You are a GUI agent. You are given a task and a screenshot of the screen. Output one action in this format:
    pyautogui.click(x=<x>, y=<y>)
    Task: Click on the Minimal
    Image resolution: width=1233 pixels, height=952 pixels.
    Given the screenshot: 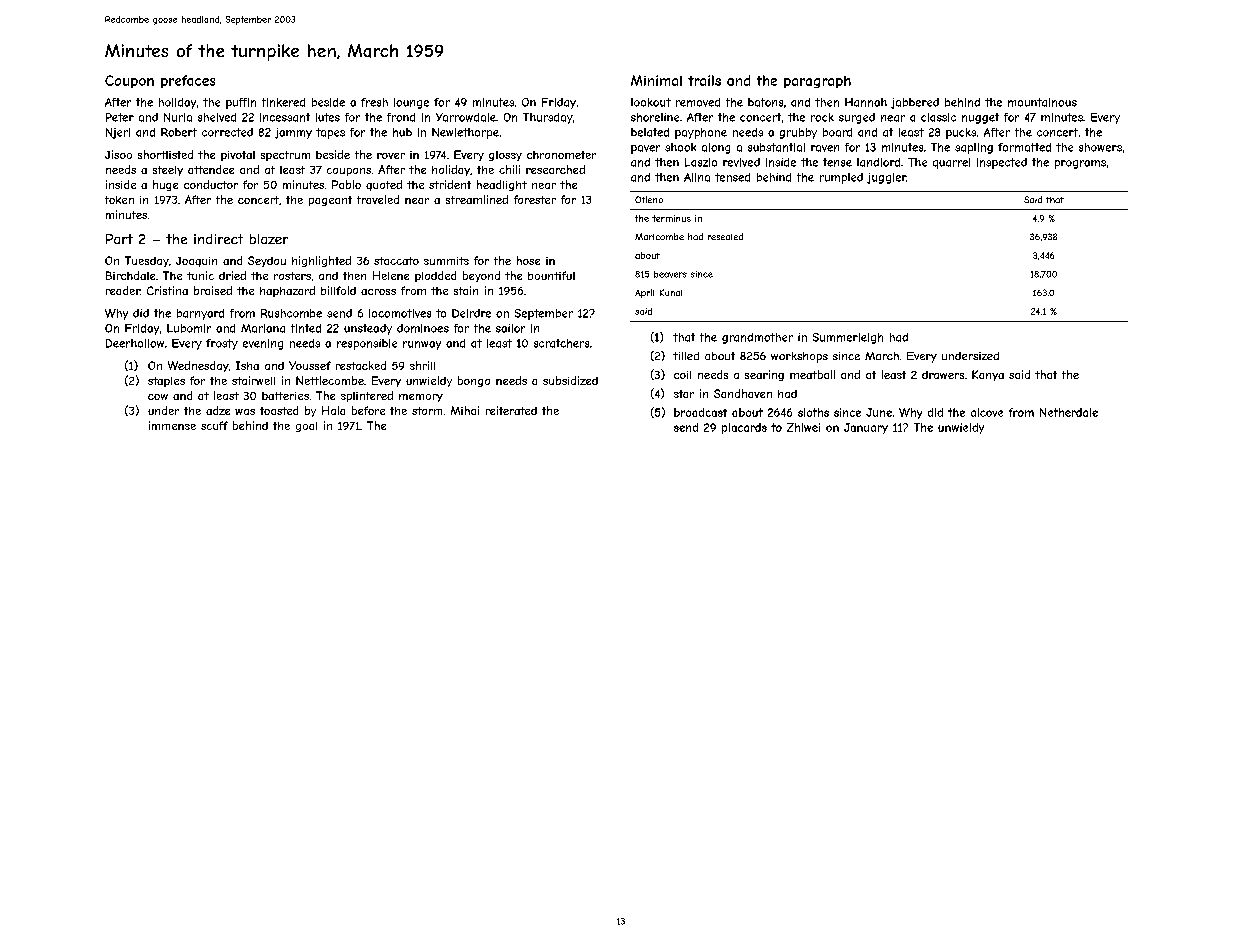 What is the action you would take?
    pyautogui.click(x=656, y=80)
